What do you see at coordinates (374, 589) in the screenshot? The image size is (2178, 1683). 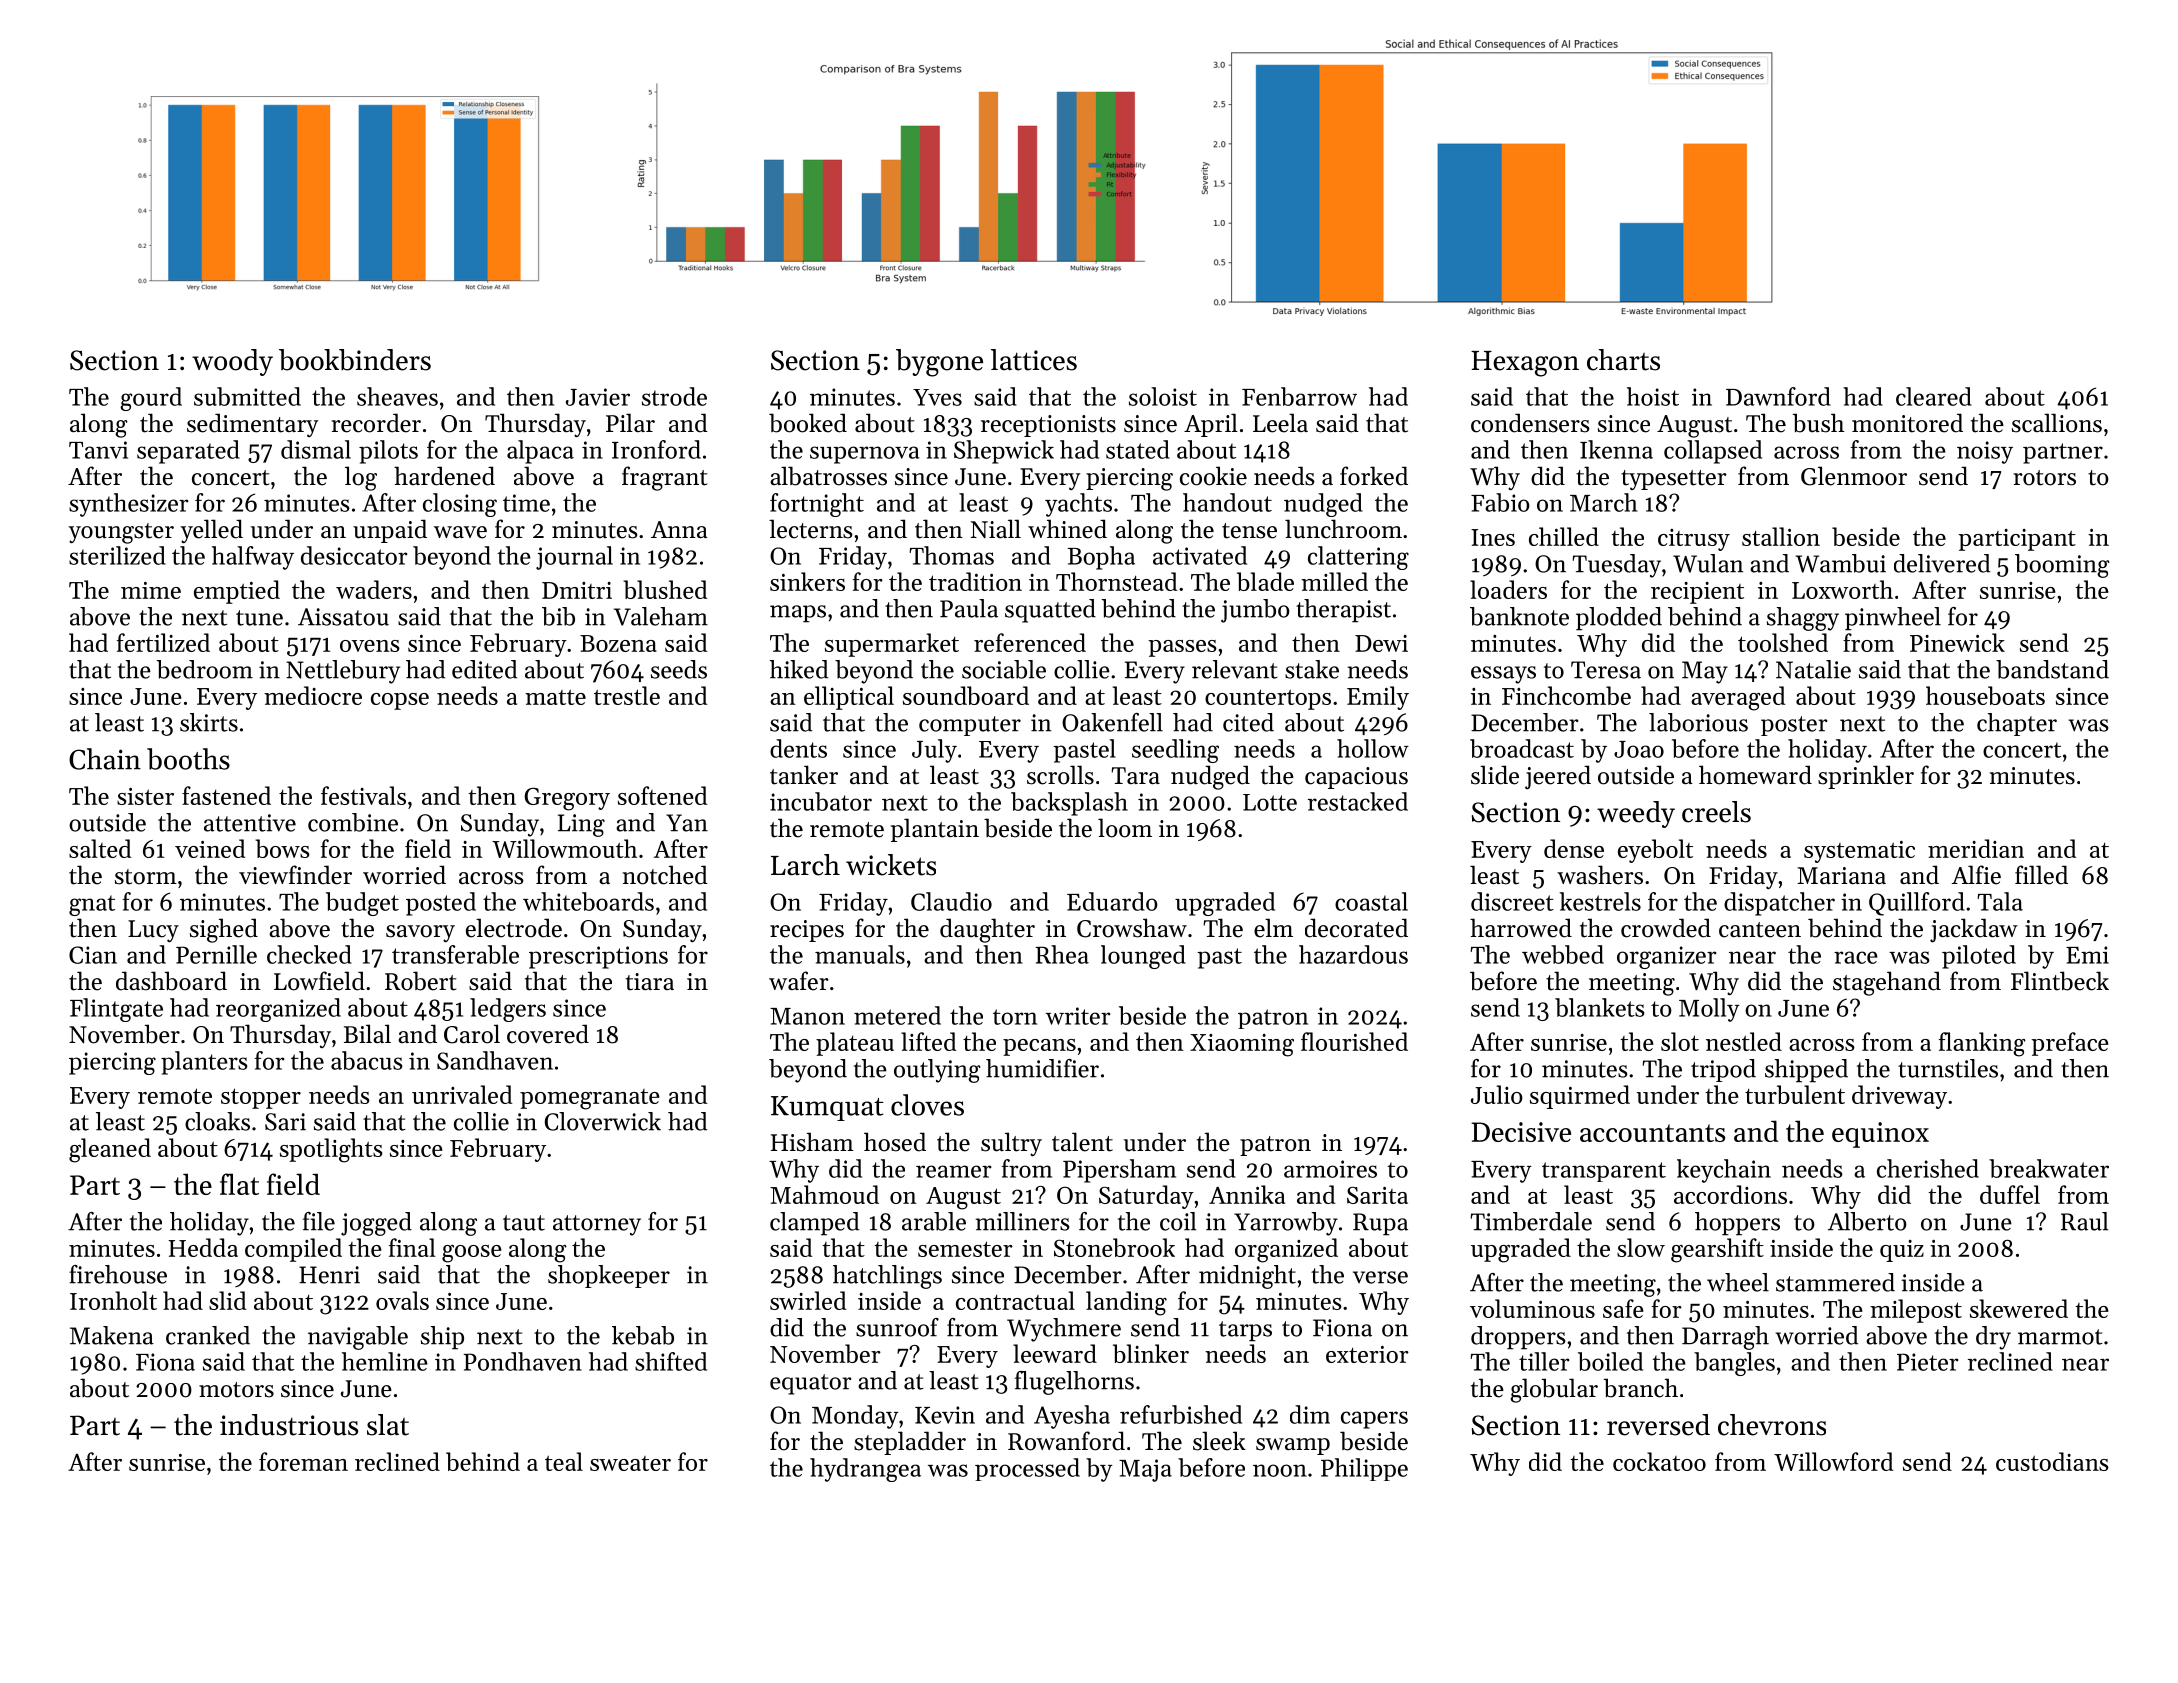 I see `waders` at bounding box center [374, 589].
